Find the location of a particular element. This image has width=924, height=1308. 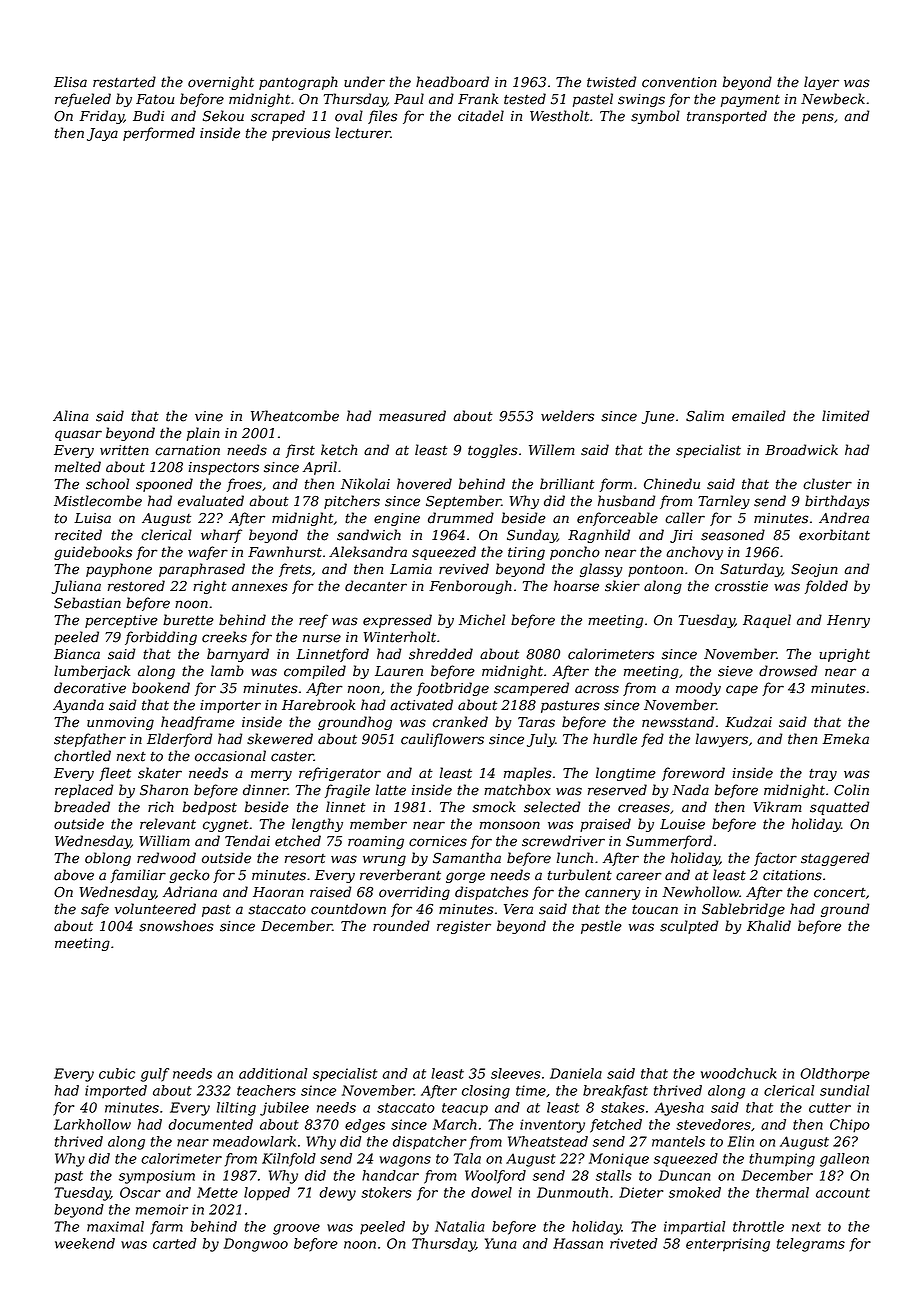

pantograph is located at coordinates (298, 83).
